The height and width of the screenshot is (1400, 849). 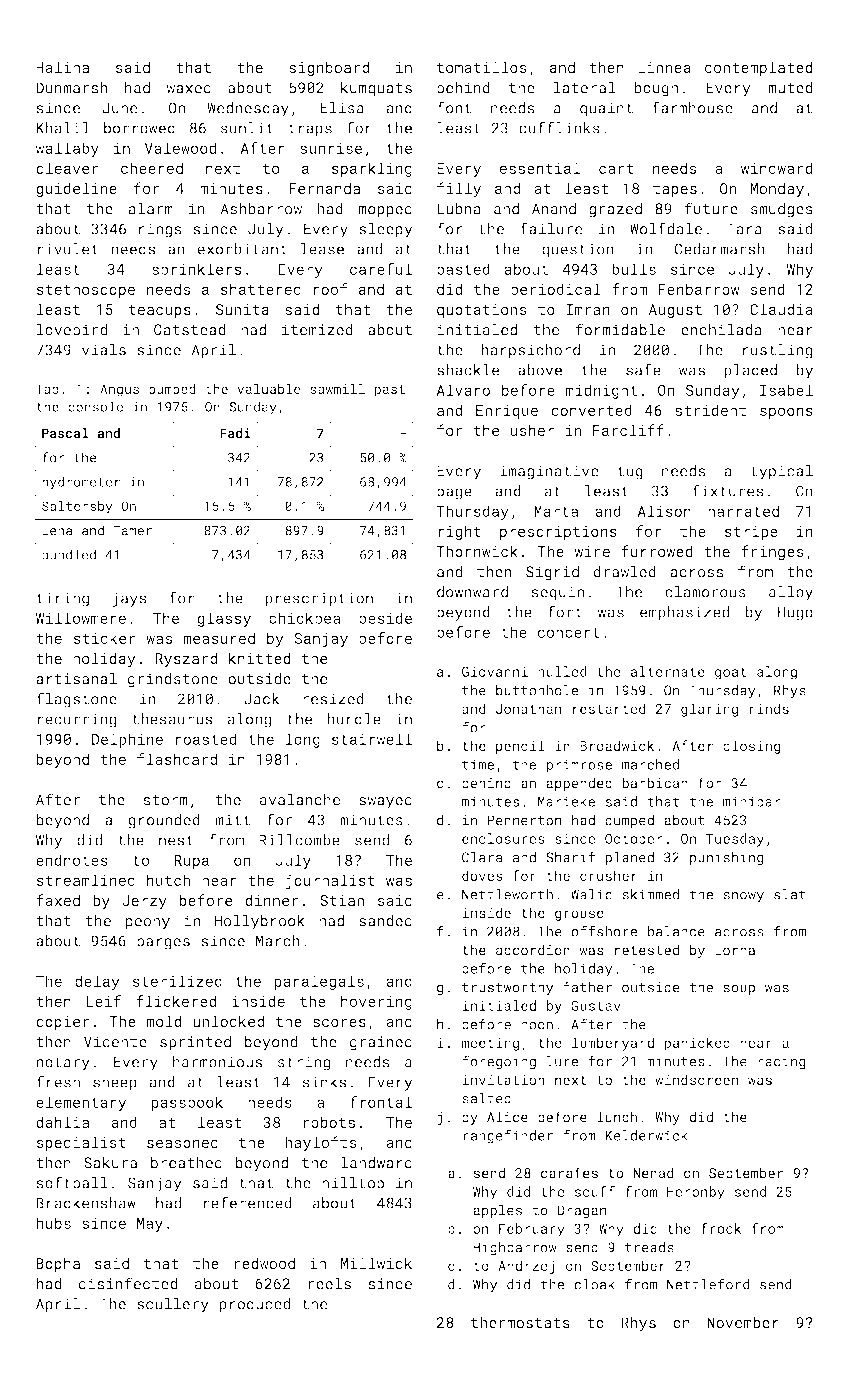 What do you see at coordinates (85, 880) in the screenshot?
I see `streamlined` at bounding box center [85, 880].
